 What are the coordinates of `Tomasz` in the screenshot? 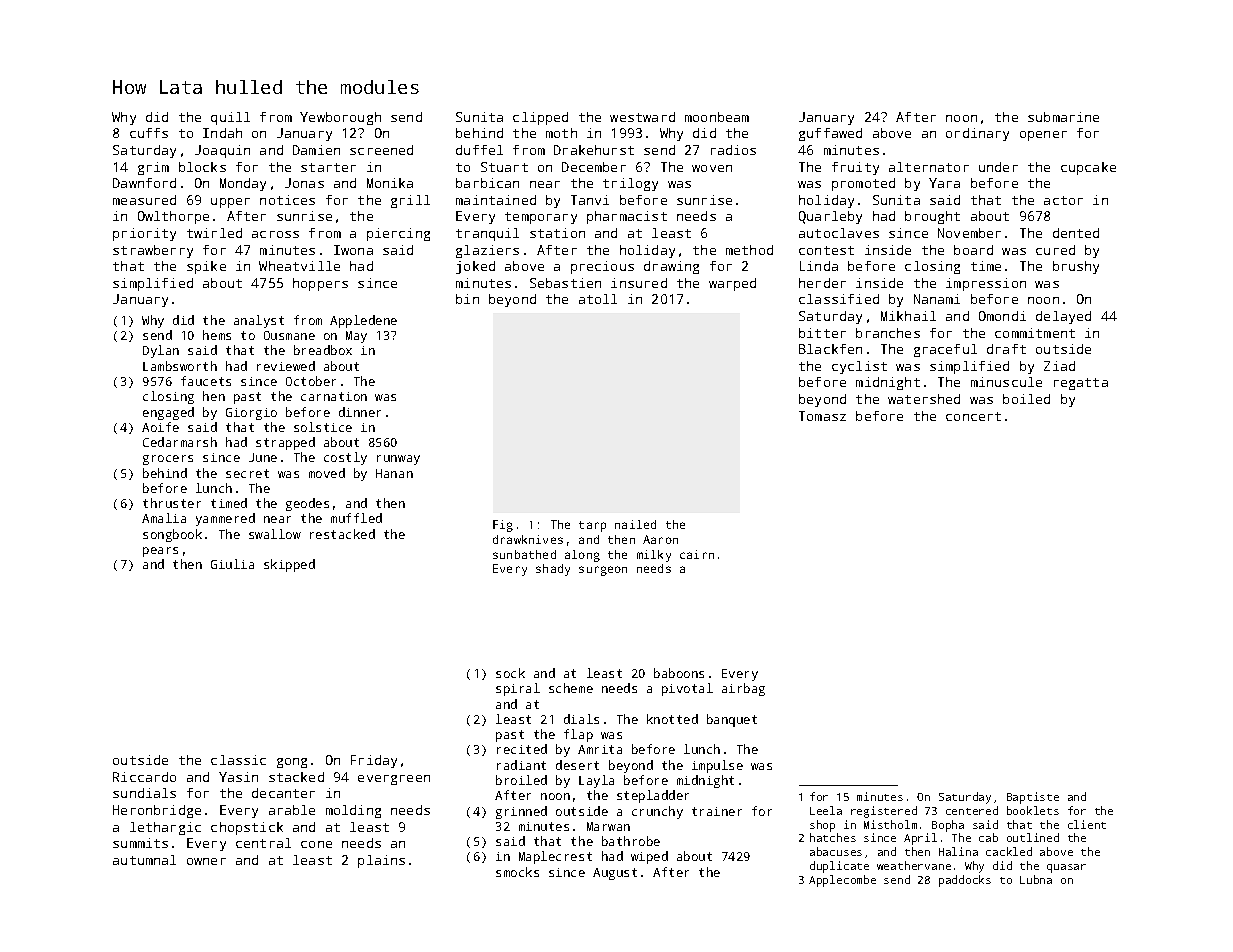 It's located at (822, 416).
